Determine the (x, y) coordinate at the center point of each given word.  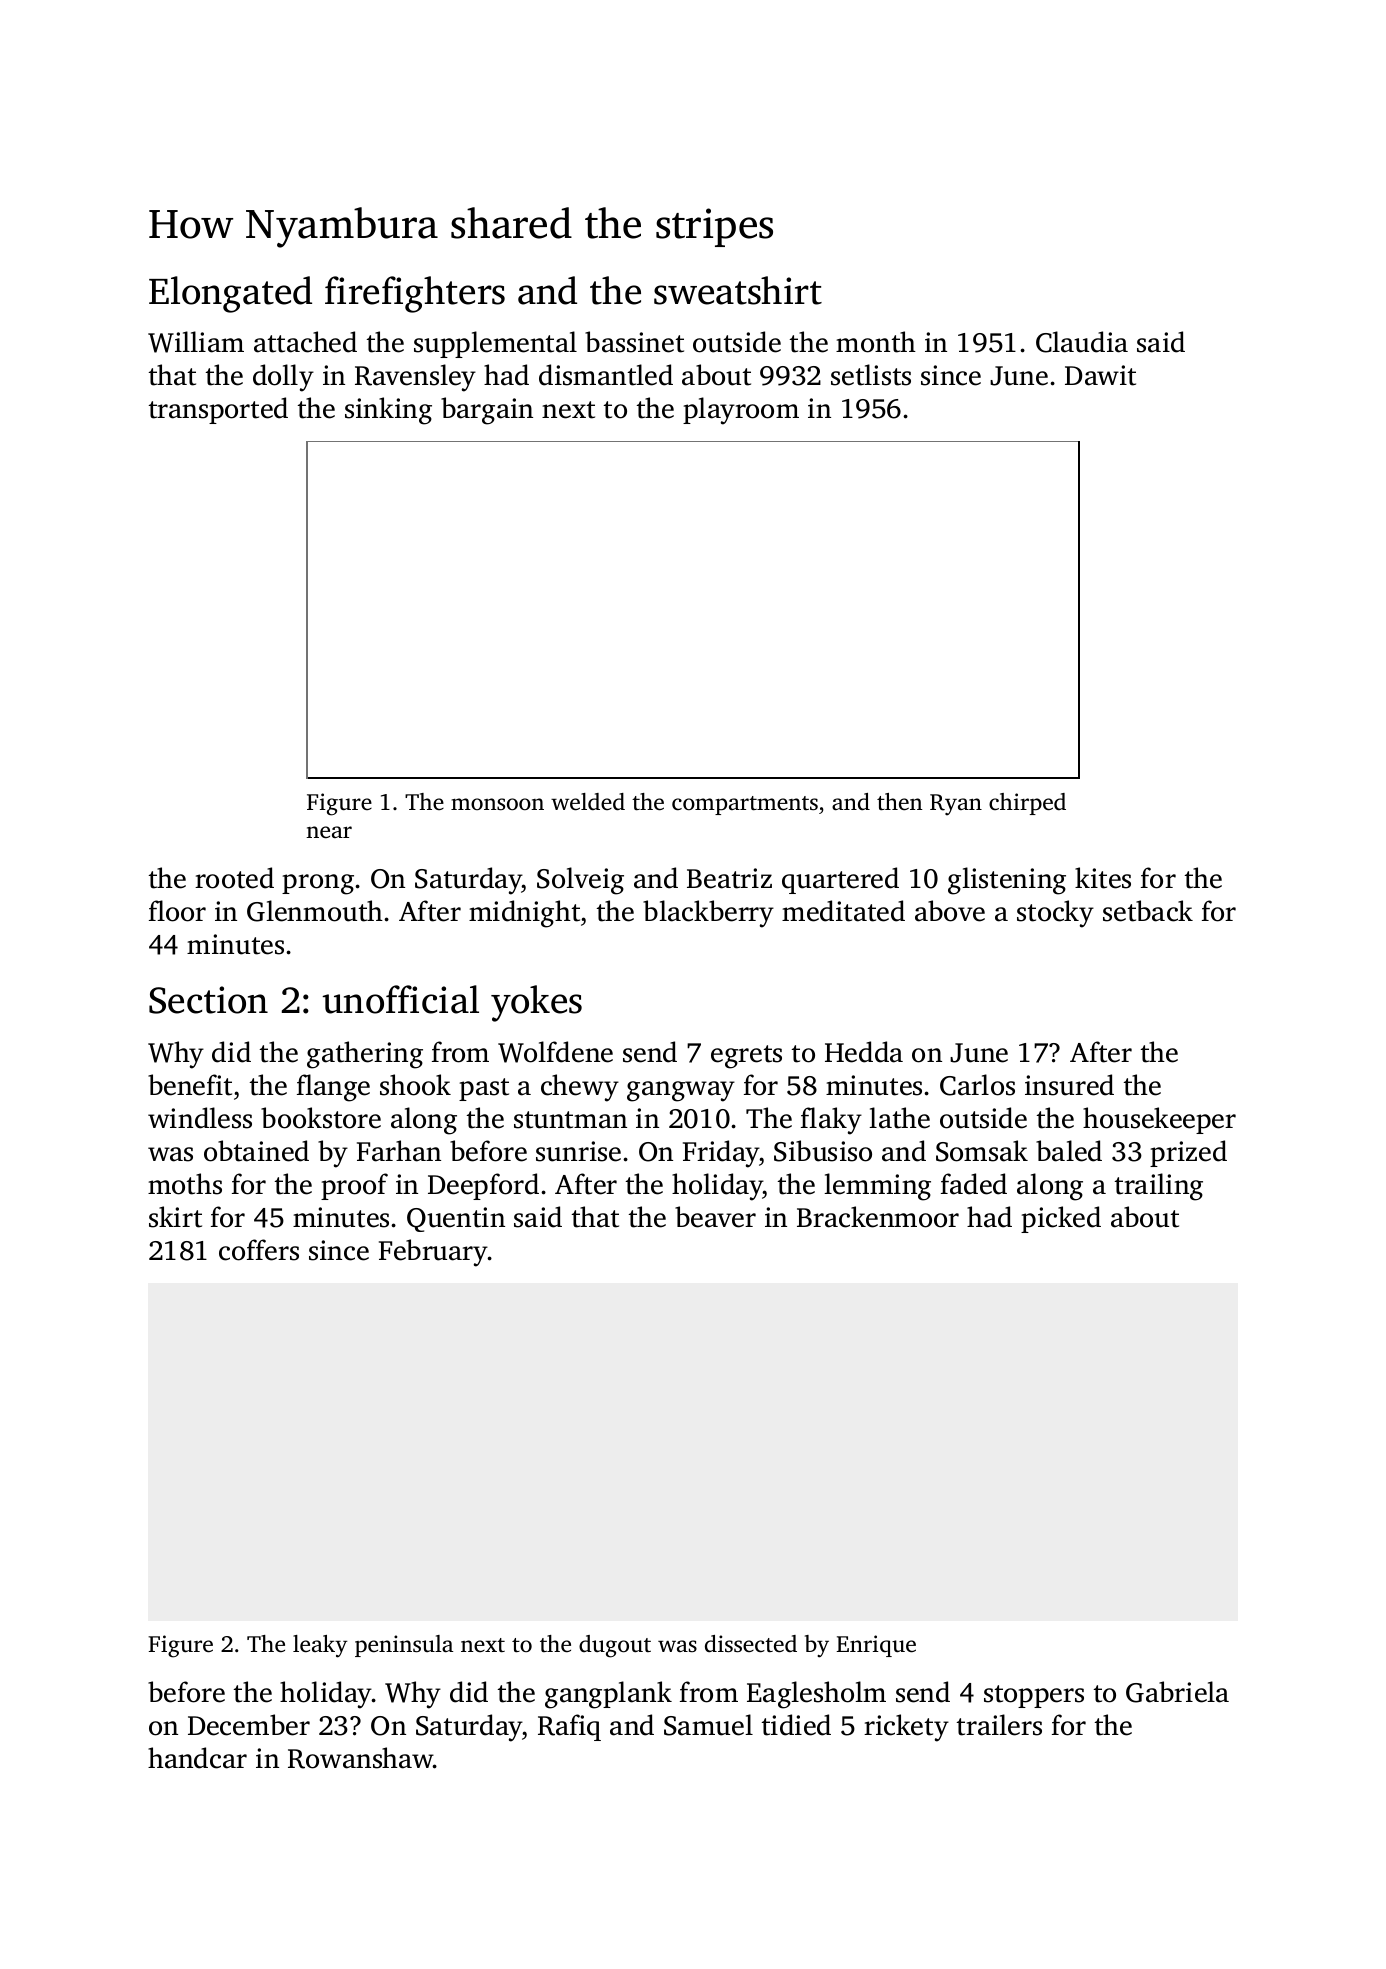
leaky (320, 1646)
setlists (871, 375)
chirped (1027, 804)
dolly (283, 378)
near (329, 832)
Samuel (708, 1725)
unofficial (400, 999)
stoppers (1034, 1696)
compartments (745, 805)
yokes (536, 1003)
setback (1148, 911)
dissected (751, 1644)
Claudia (1082, 342)
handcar (197, 1758)
